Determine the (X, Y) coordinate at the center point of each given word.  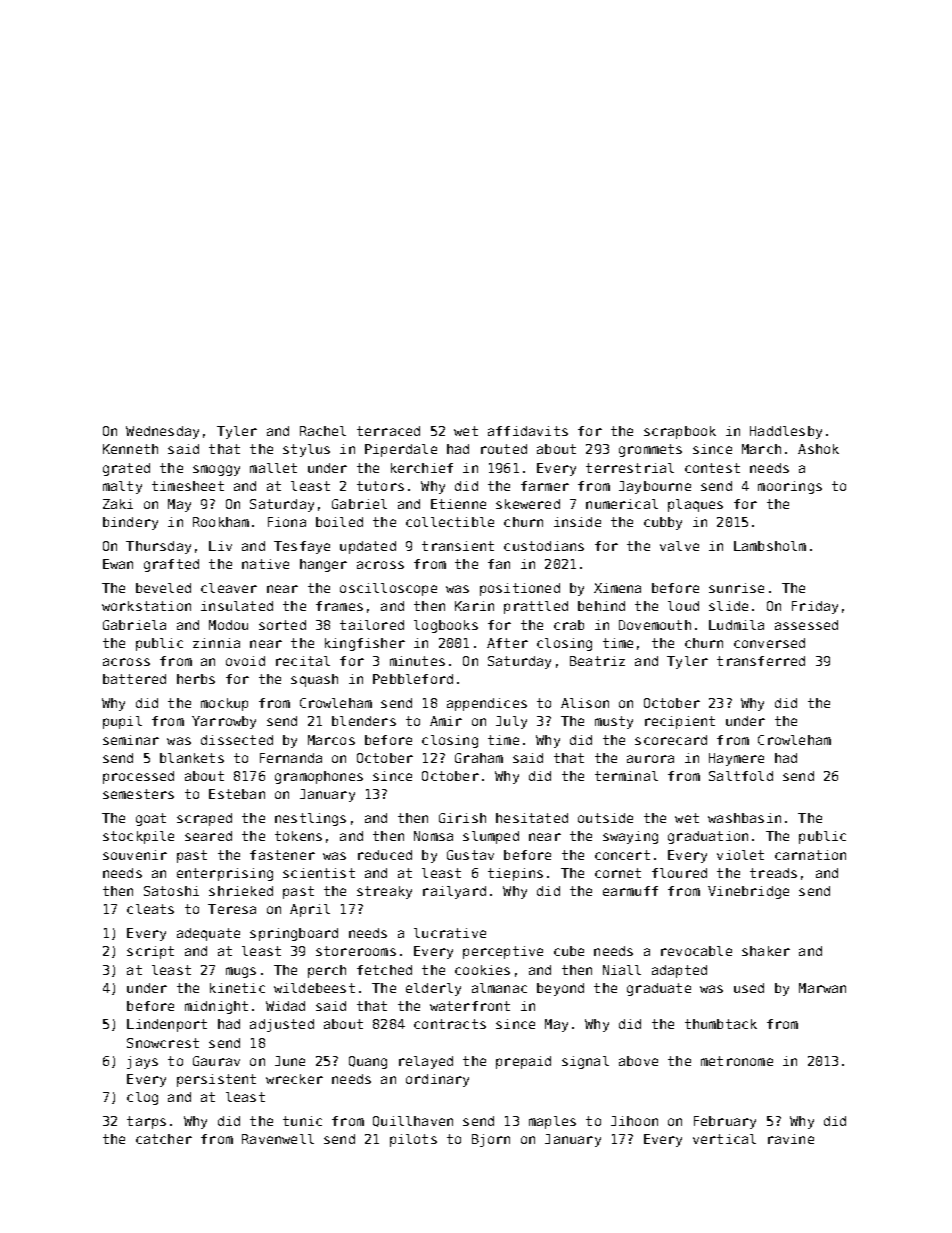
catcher (164, 1139)
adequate (208, 934)
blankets (192, 758)
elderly (433, 989)
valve (679, 546)
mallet (273, 468)
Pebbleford (413, 679)
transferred (761, 661)
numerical (622, 504)
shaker (766, 951)
